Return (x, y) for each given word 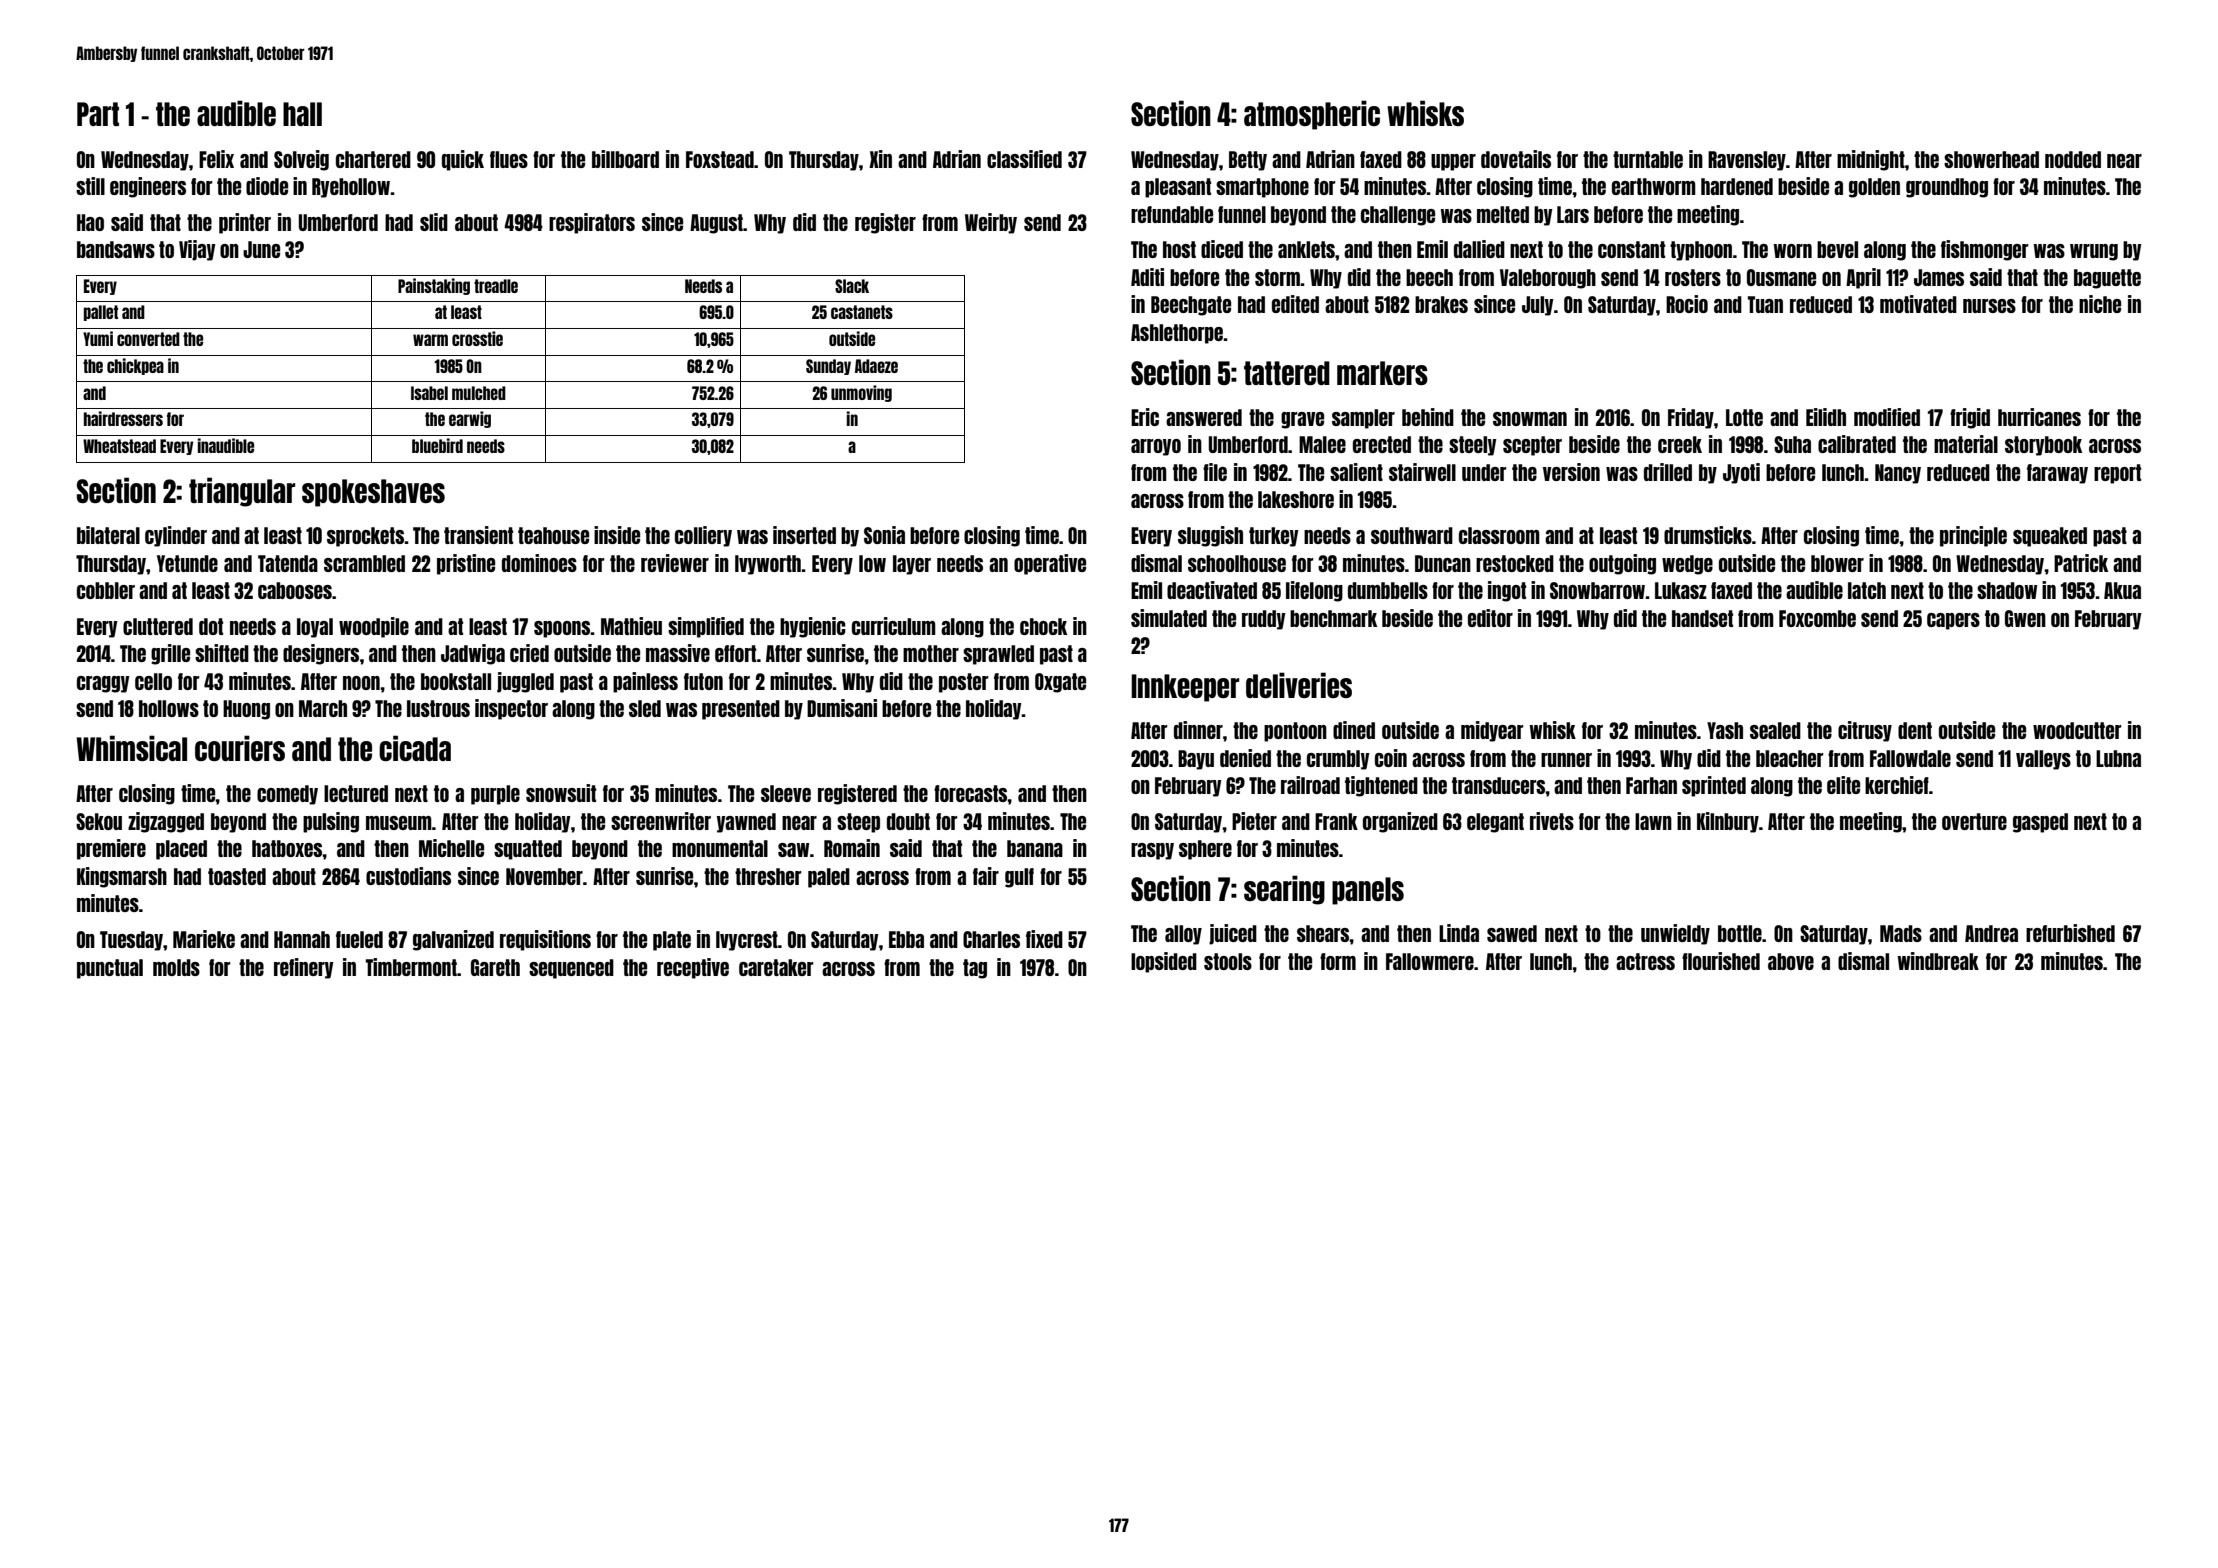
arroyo (1156, 447)
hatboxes (287, 848)
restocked (1515, 563)
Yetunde (187, 563)
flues (509, 159)
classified (1024, 159)
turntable (1648, 159)
